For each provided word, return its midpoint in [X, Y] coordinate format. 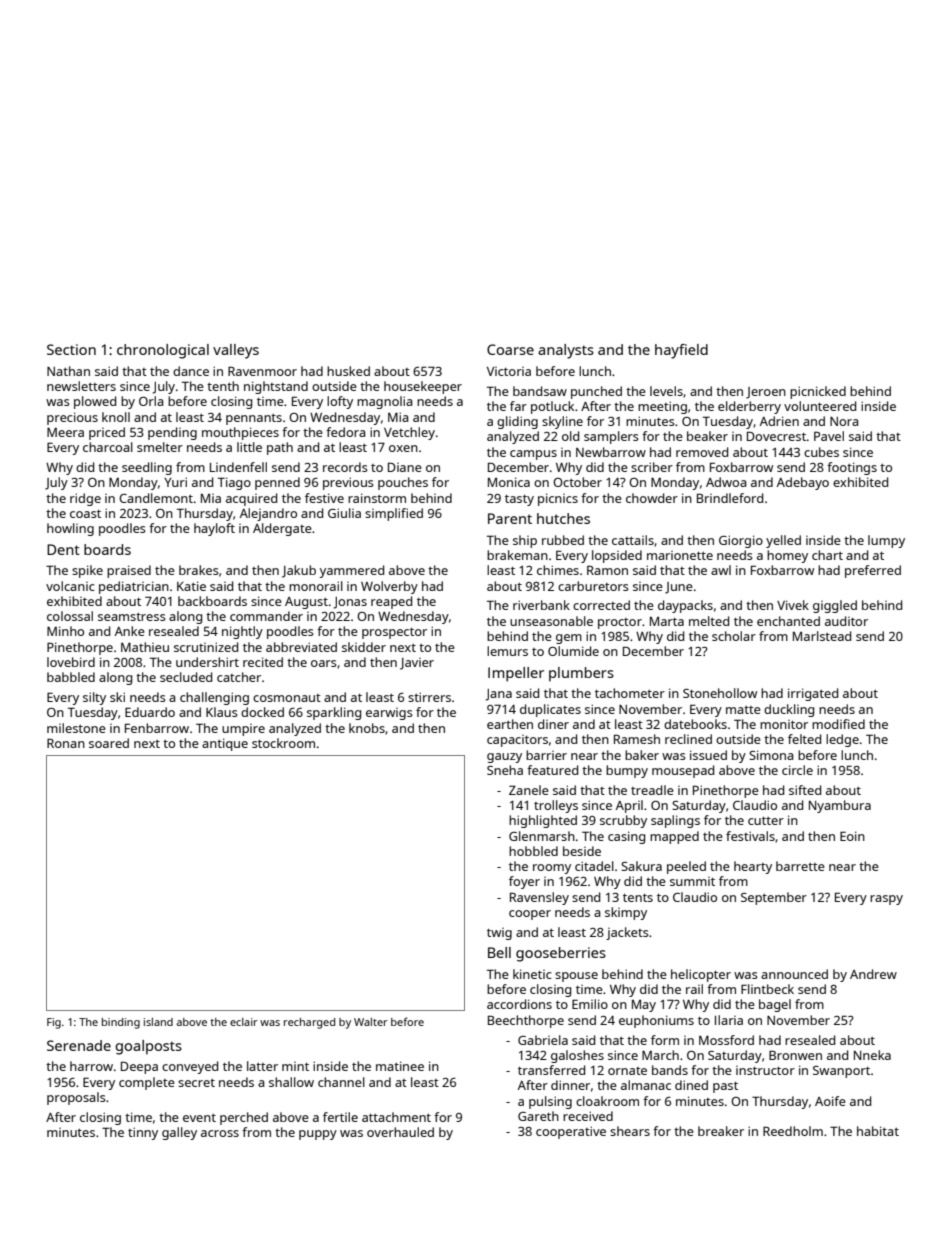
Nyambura [840, 806]
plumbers [581, 674]
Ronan [66, 743]
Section [71, 349]
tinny [143, 1133]
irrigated [813, 694]
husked [348, 371]
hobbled [533, 851]
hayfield [681, 351]
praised [129, 571]
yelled [783, 541]
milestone [76, 728]
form [665, 1040]
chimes [558, 570]
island [158, 1022]
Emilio [590, 1004]
